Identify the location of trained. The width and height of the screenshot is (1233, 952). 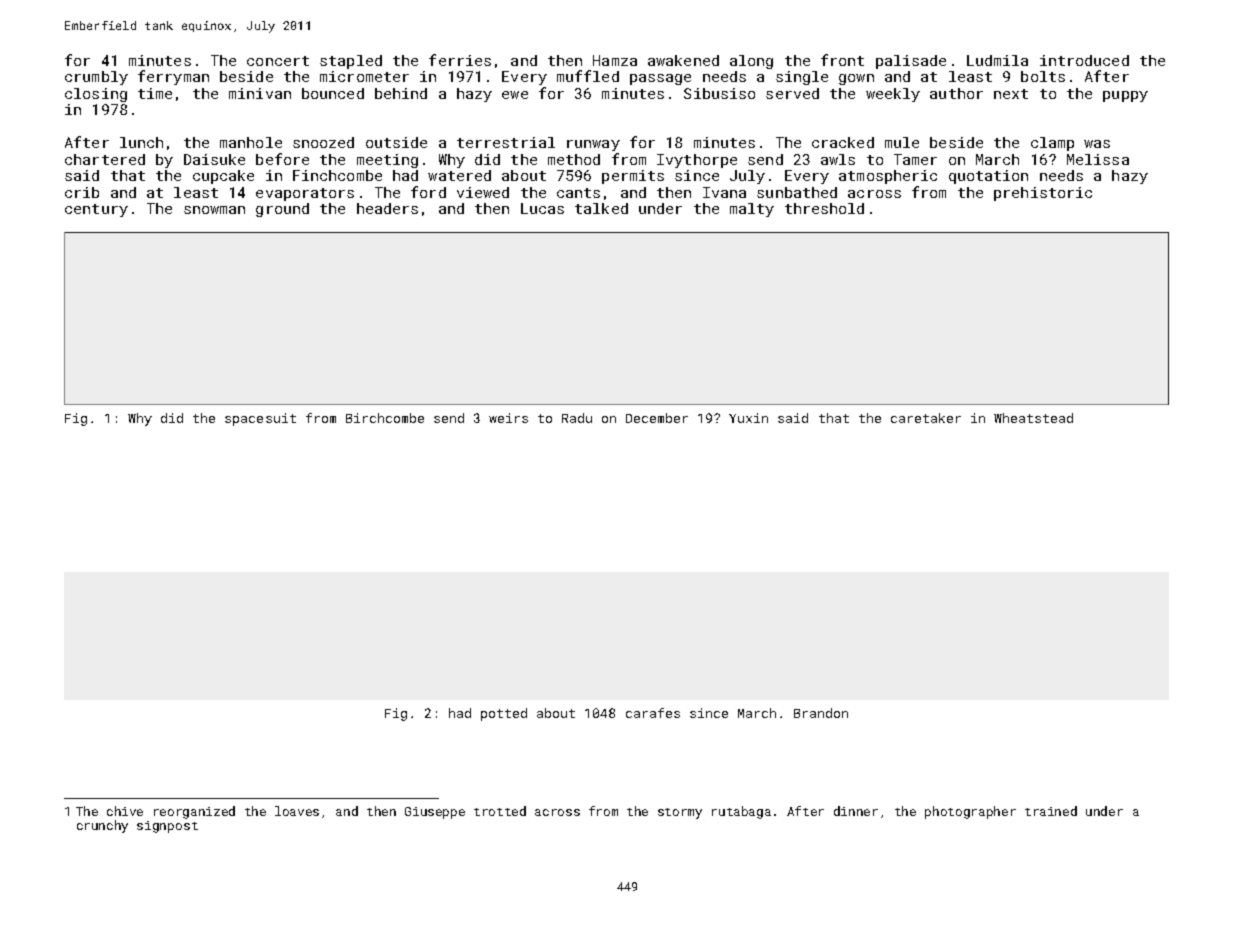
(1051, 811).
